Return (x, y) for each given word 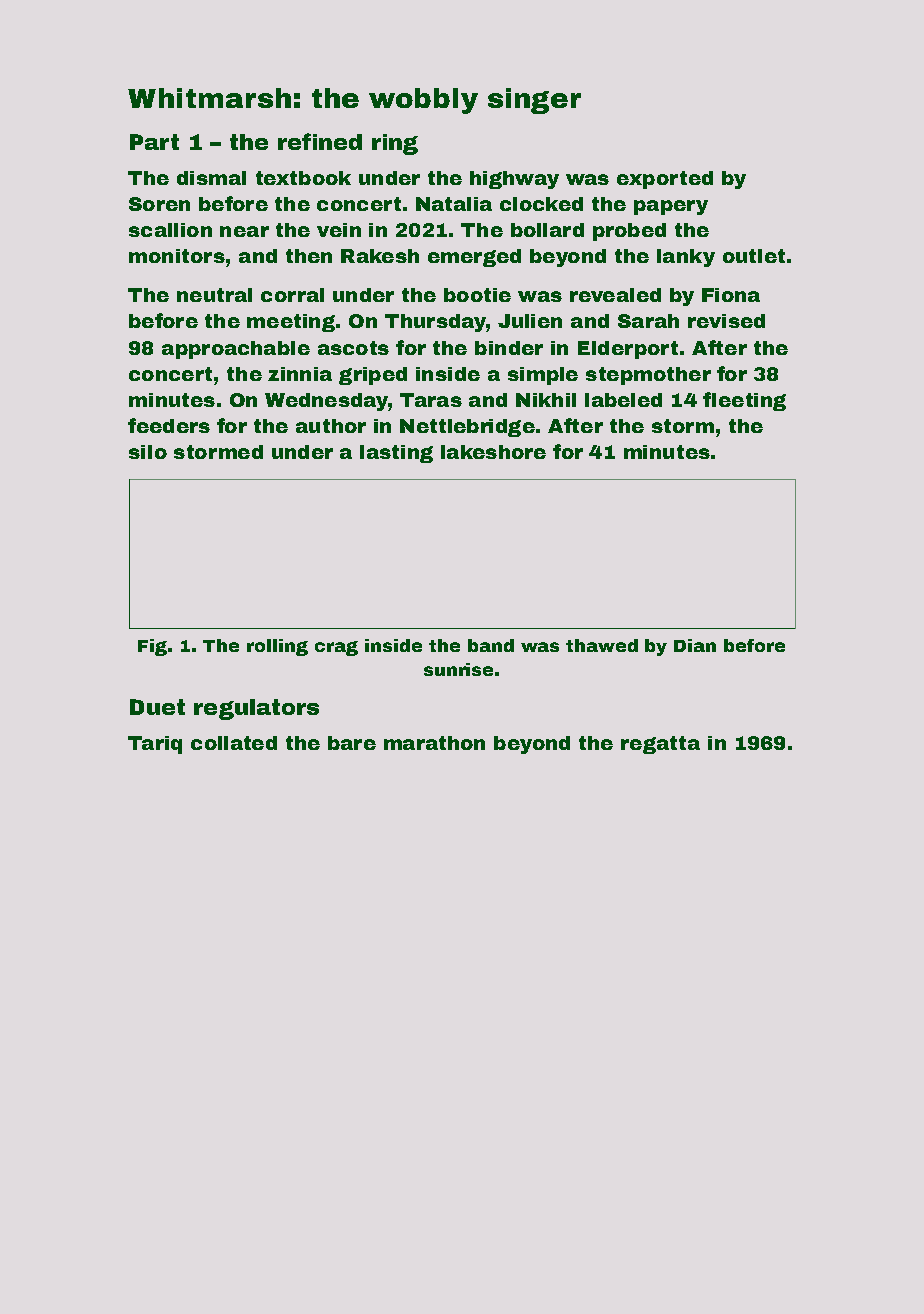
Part (154, 142)
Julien (530, 321)
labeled (623, 400)
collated (234, 743)
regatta (660, 745)
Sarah (648, 321)
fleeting (744, 401)
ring (395, 144)
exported (665, 180)
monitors (177, 256)
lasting (396, 454)
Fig (152, 647)
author (331, 426)
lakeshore (493, 452)
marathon (434, 743)
